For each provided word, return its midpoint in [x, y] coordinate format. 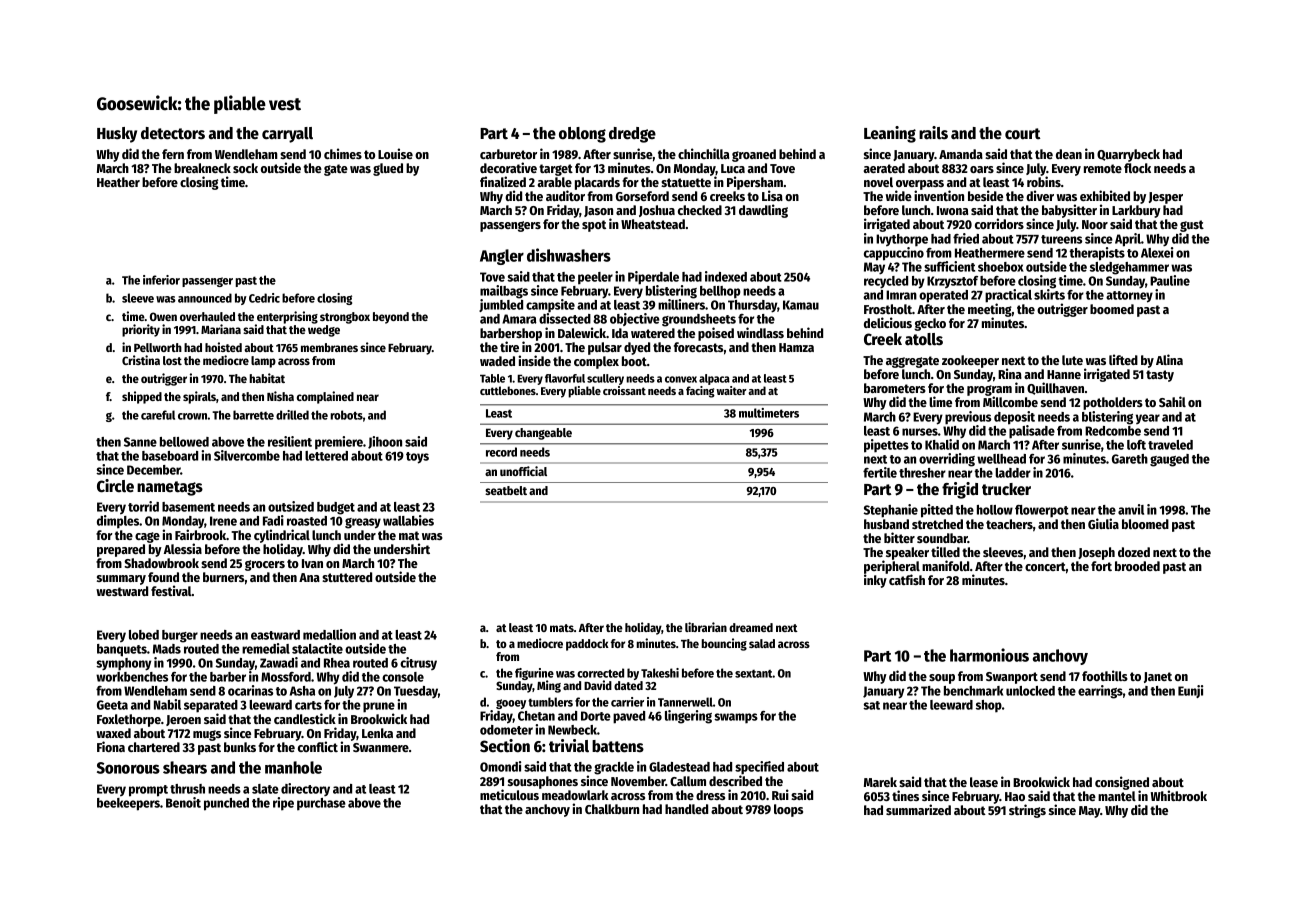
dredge [632, 135]
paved [629, 717]
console [403, 677]
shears [185, 767]
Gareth [1130, 459]
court [1022, 134]
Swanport [1012, 678]
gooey [511, 704]
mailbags [504, 292]
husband [886, 524]
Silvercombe [247, 455]
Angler [502, 257]
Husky [117, 135]
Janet [1158, 677]
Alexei [1157, 252]
